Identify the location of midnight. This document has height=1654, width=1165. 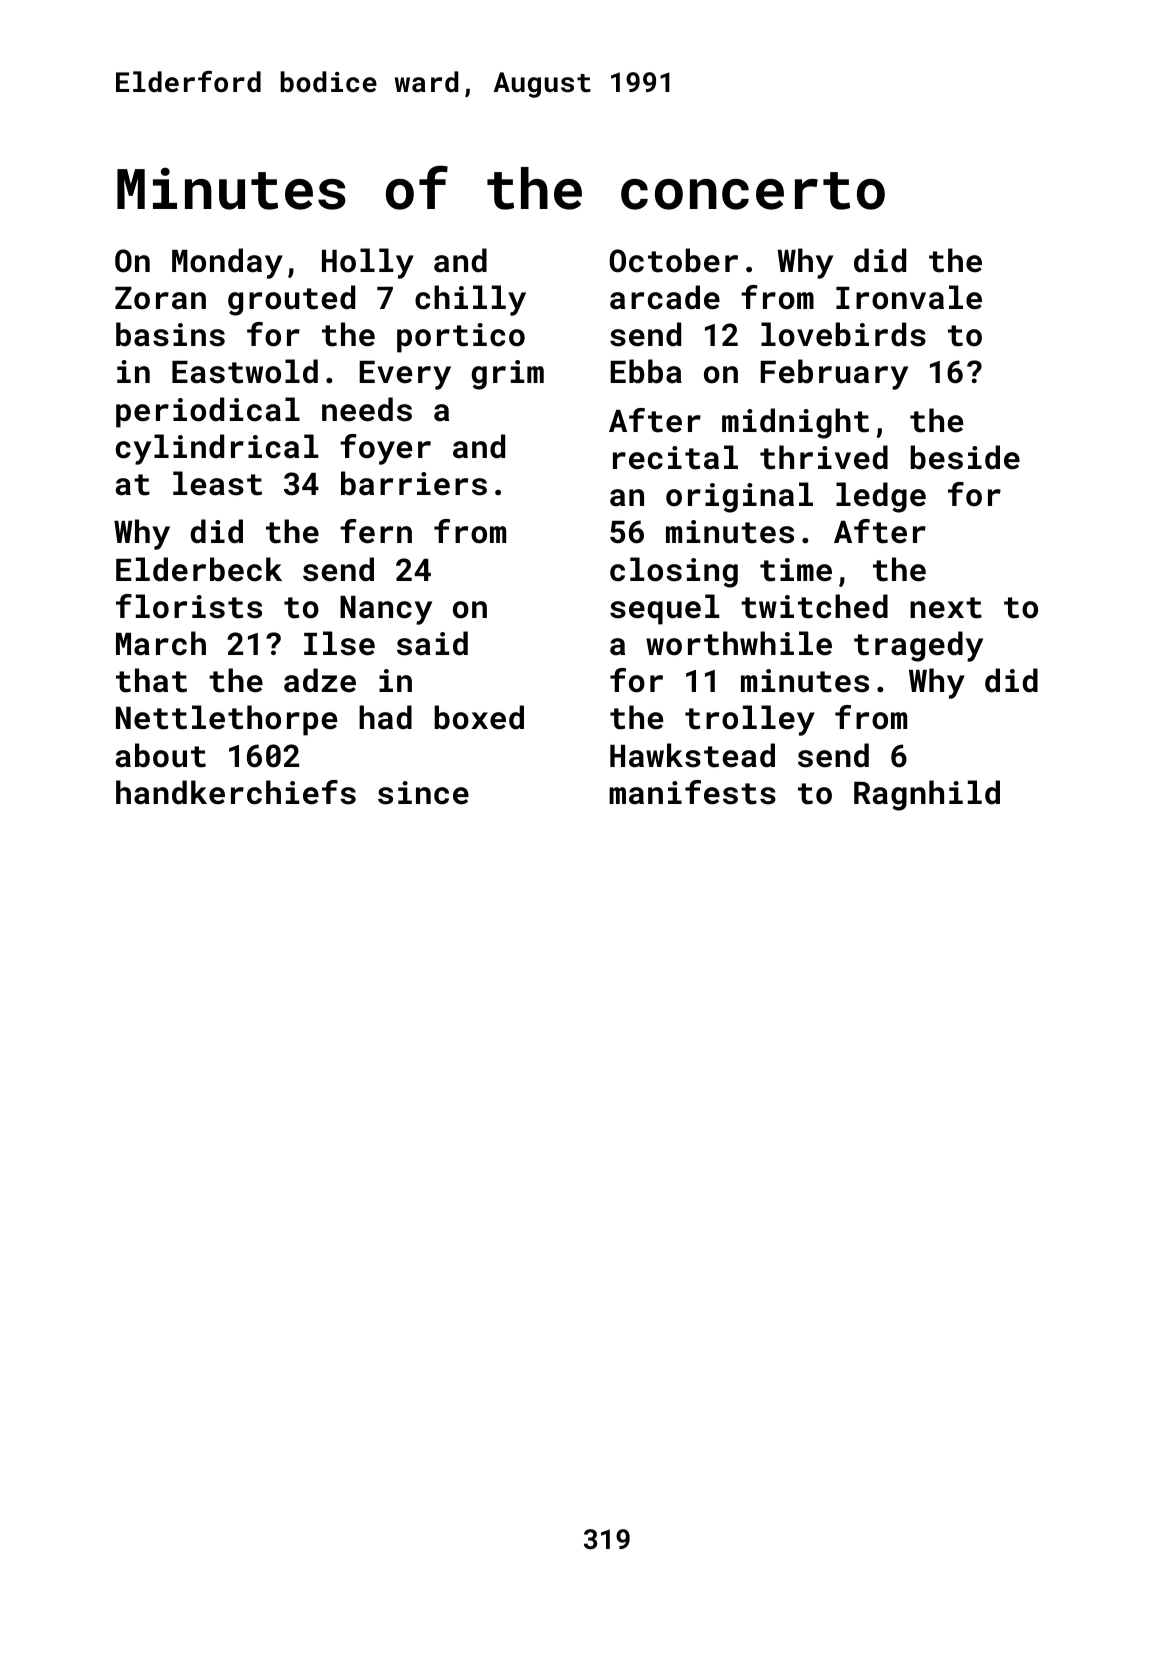
(795, 423).
